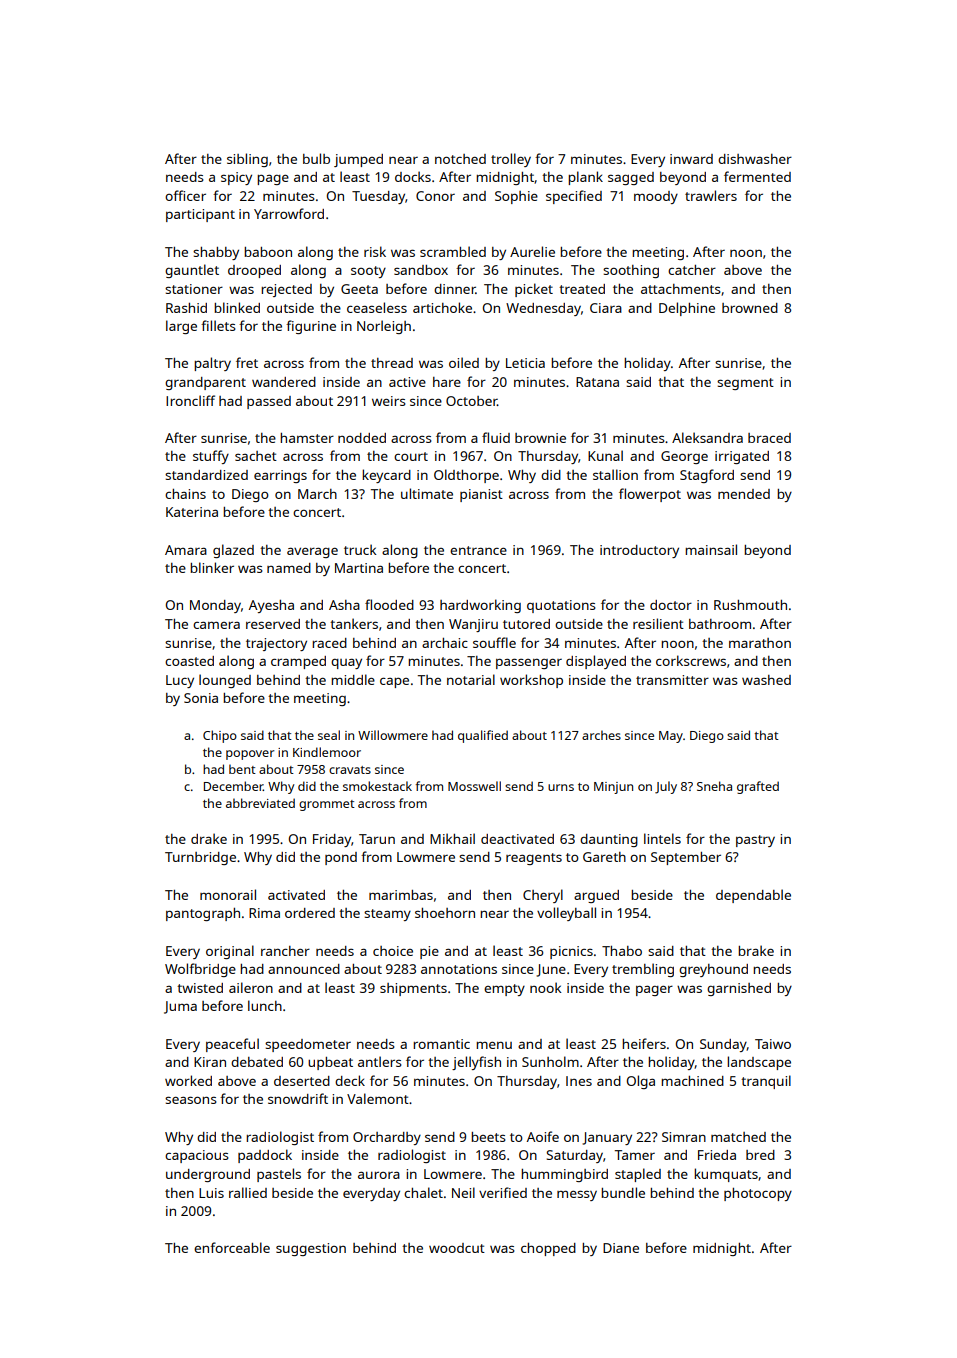  Describe the element at coordinates (691, 159) in the screenshot. I see `inward` at that location.
